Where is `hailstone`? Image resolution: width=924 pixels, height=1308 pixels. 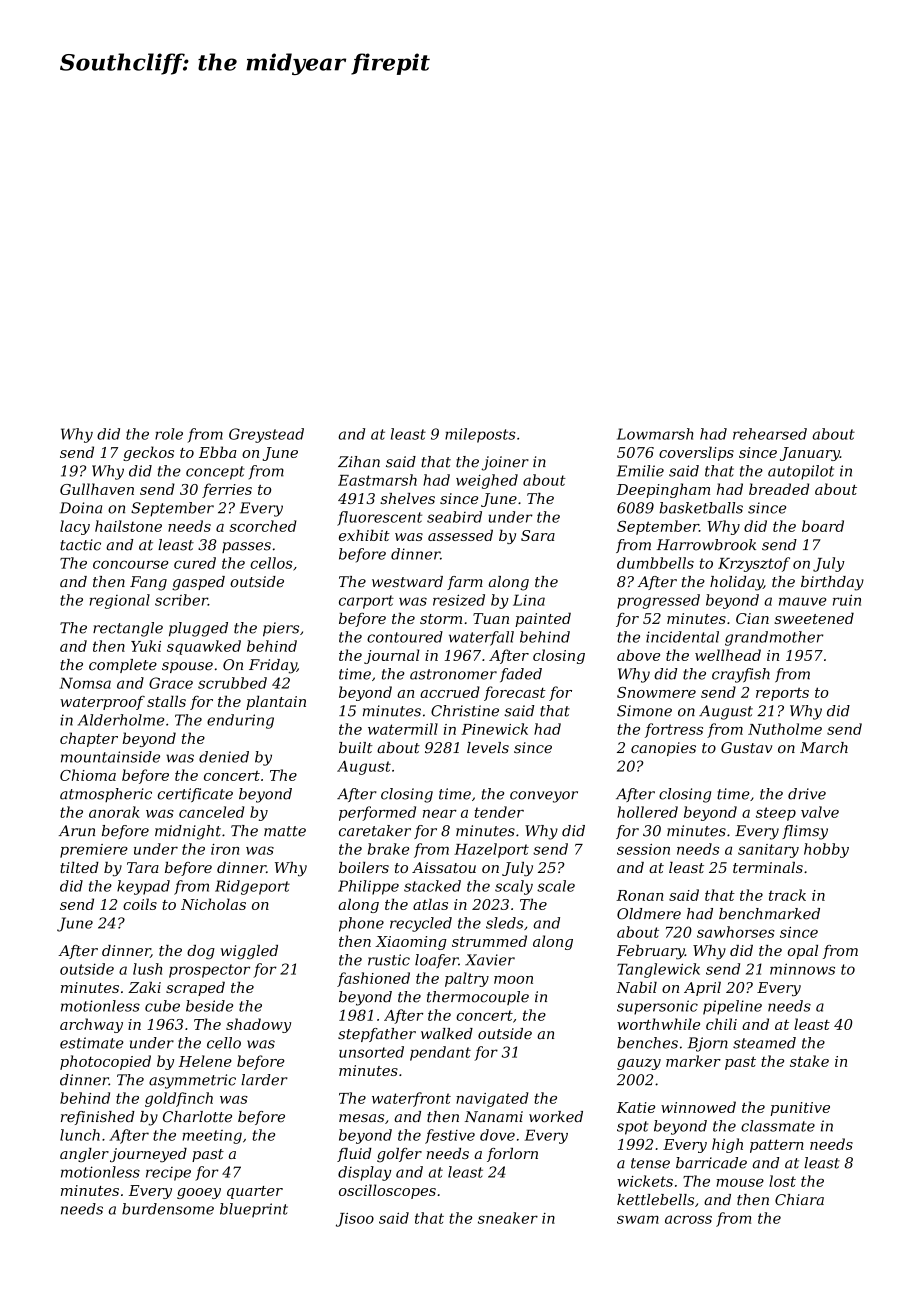
hailstone is located at coordinates (128, 526).
